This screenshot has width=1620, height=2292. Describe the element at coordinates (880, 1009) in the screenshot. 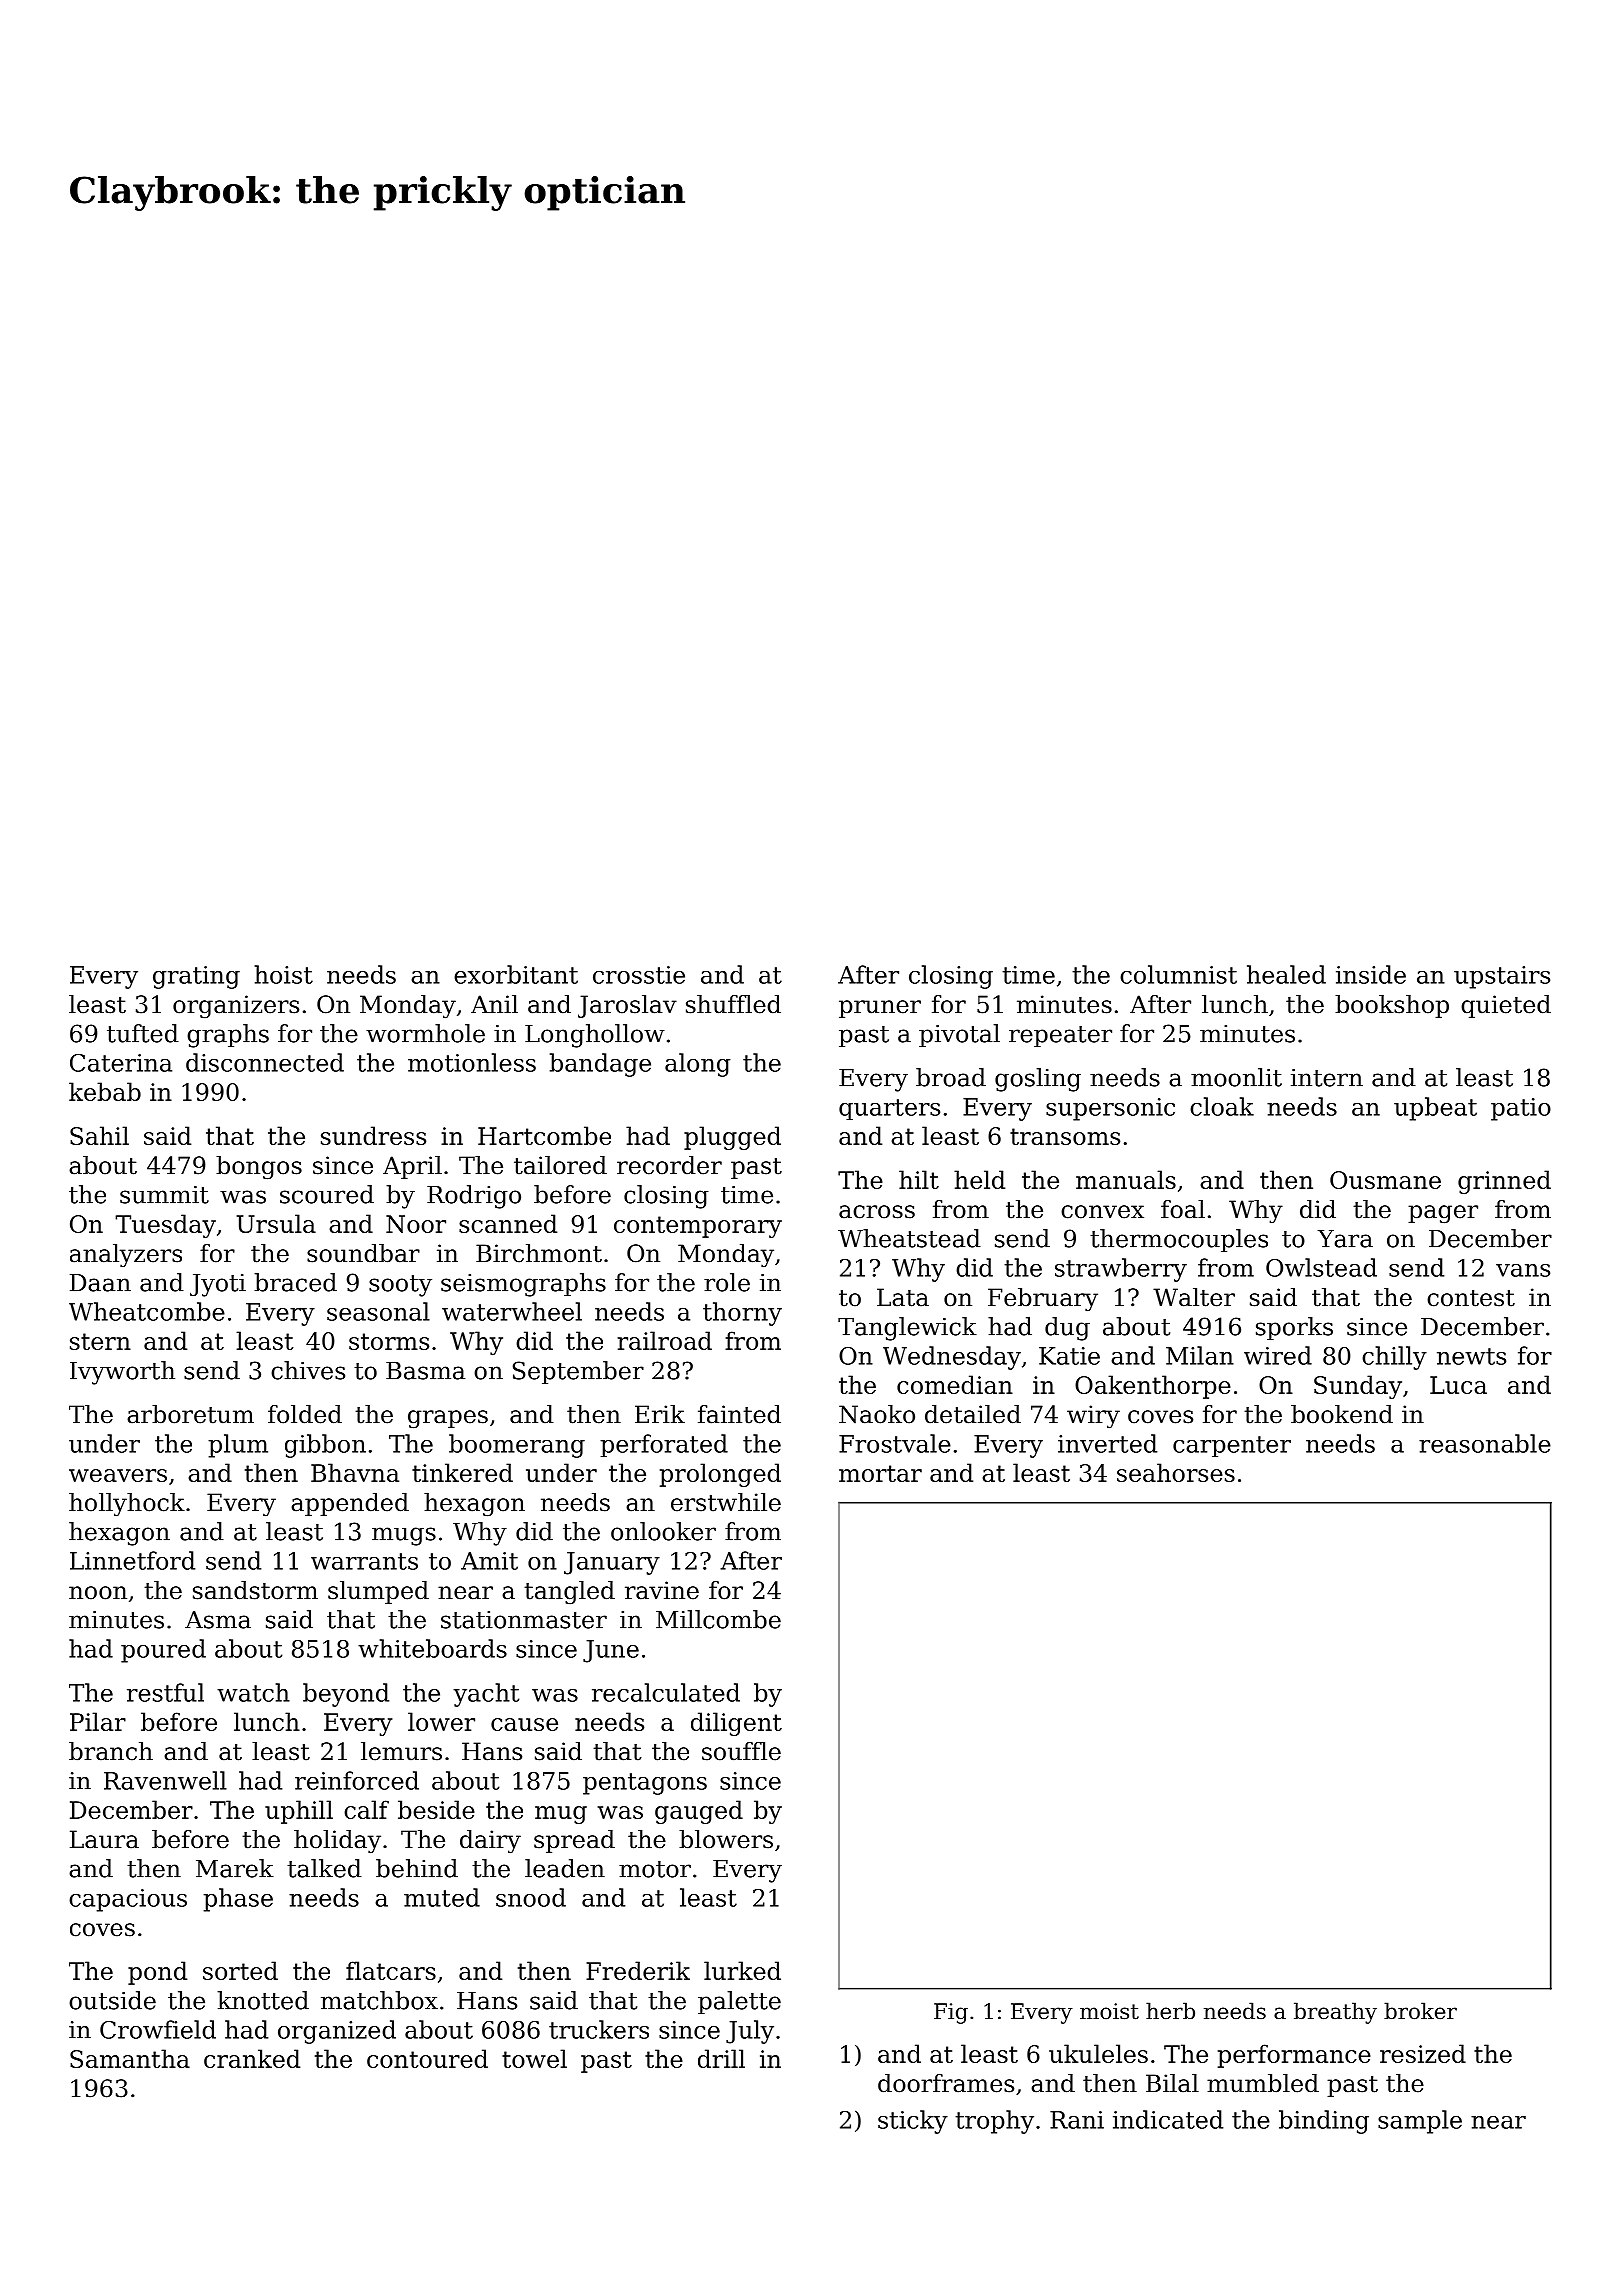

I see `pruner` at that location.
